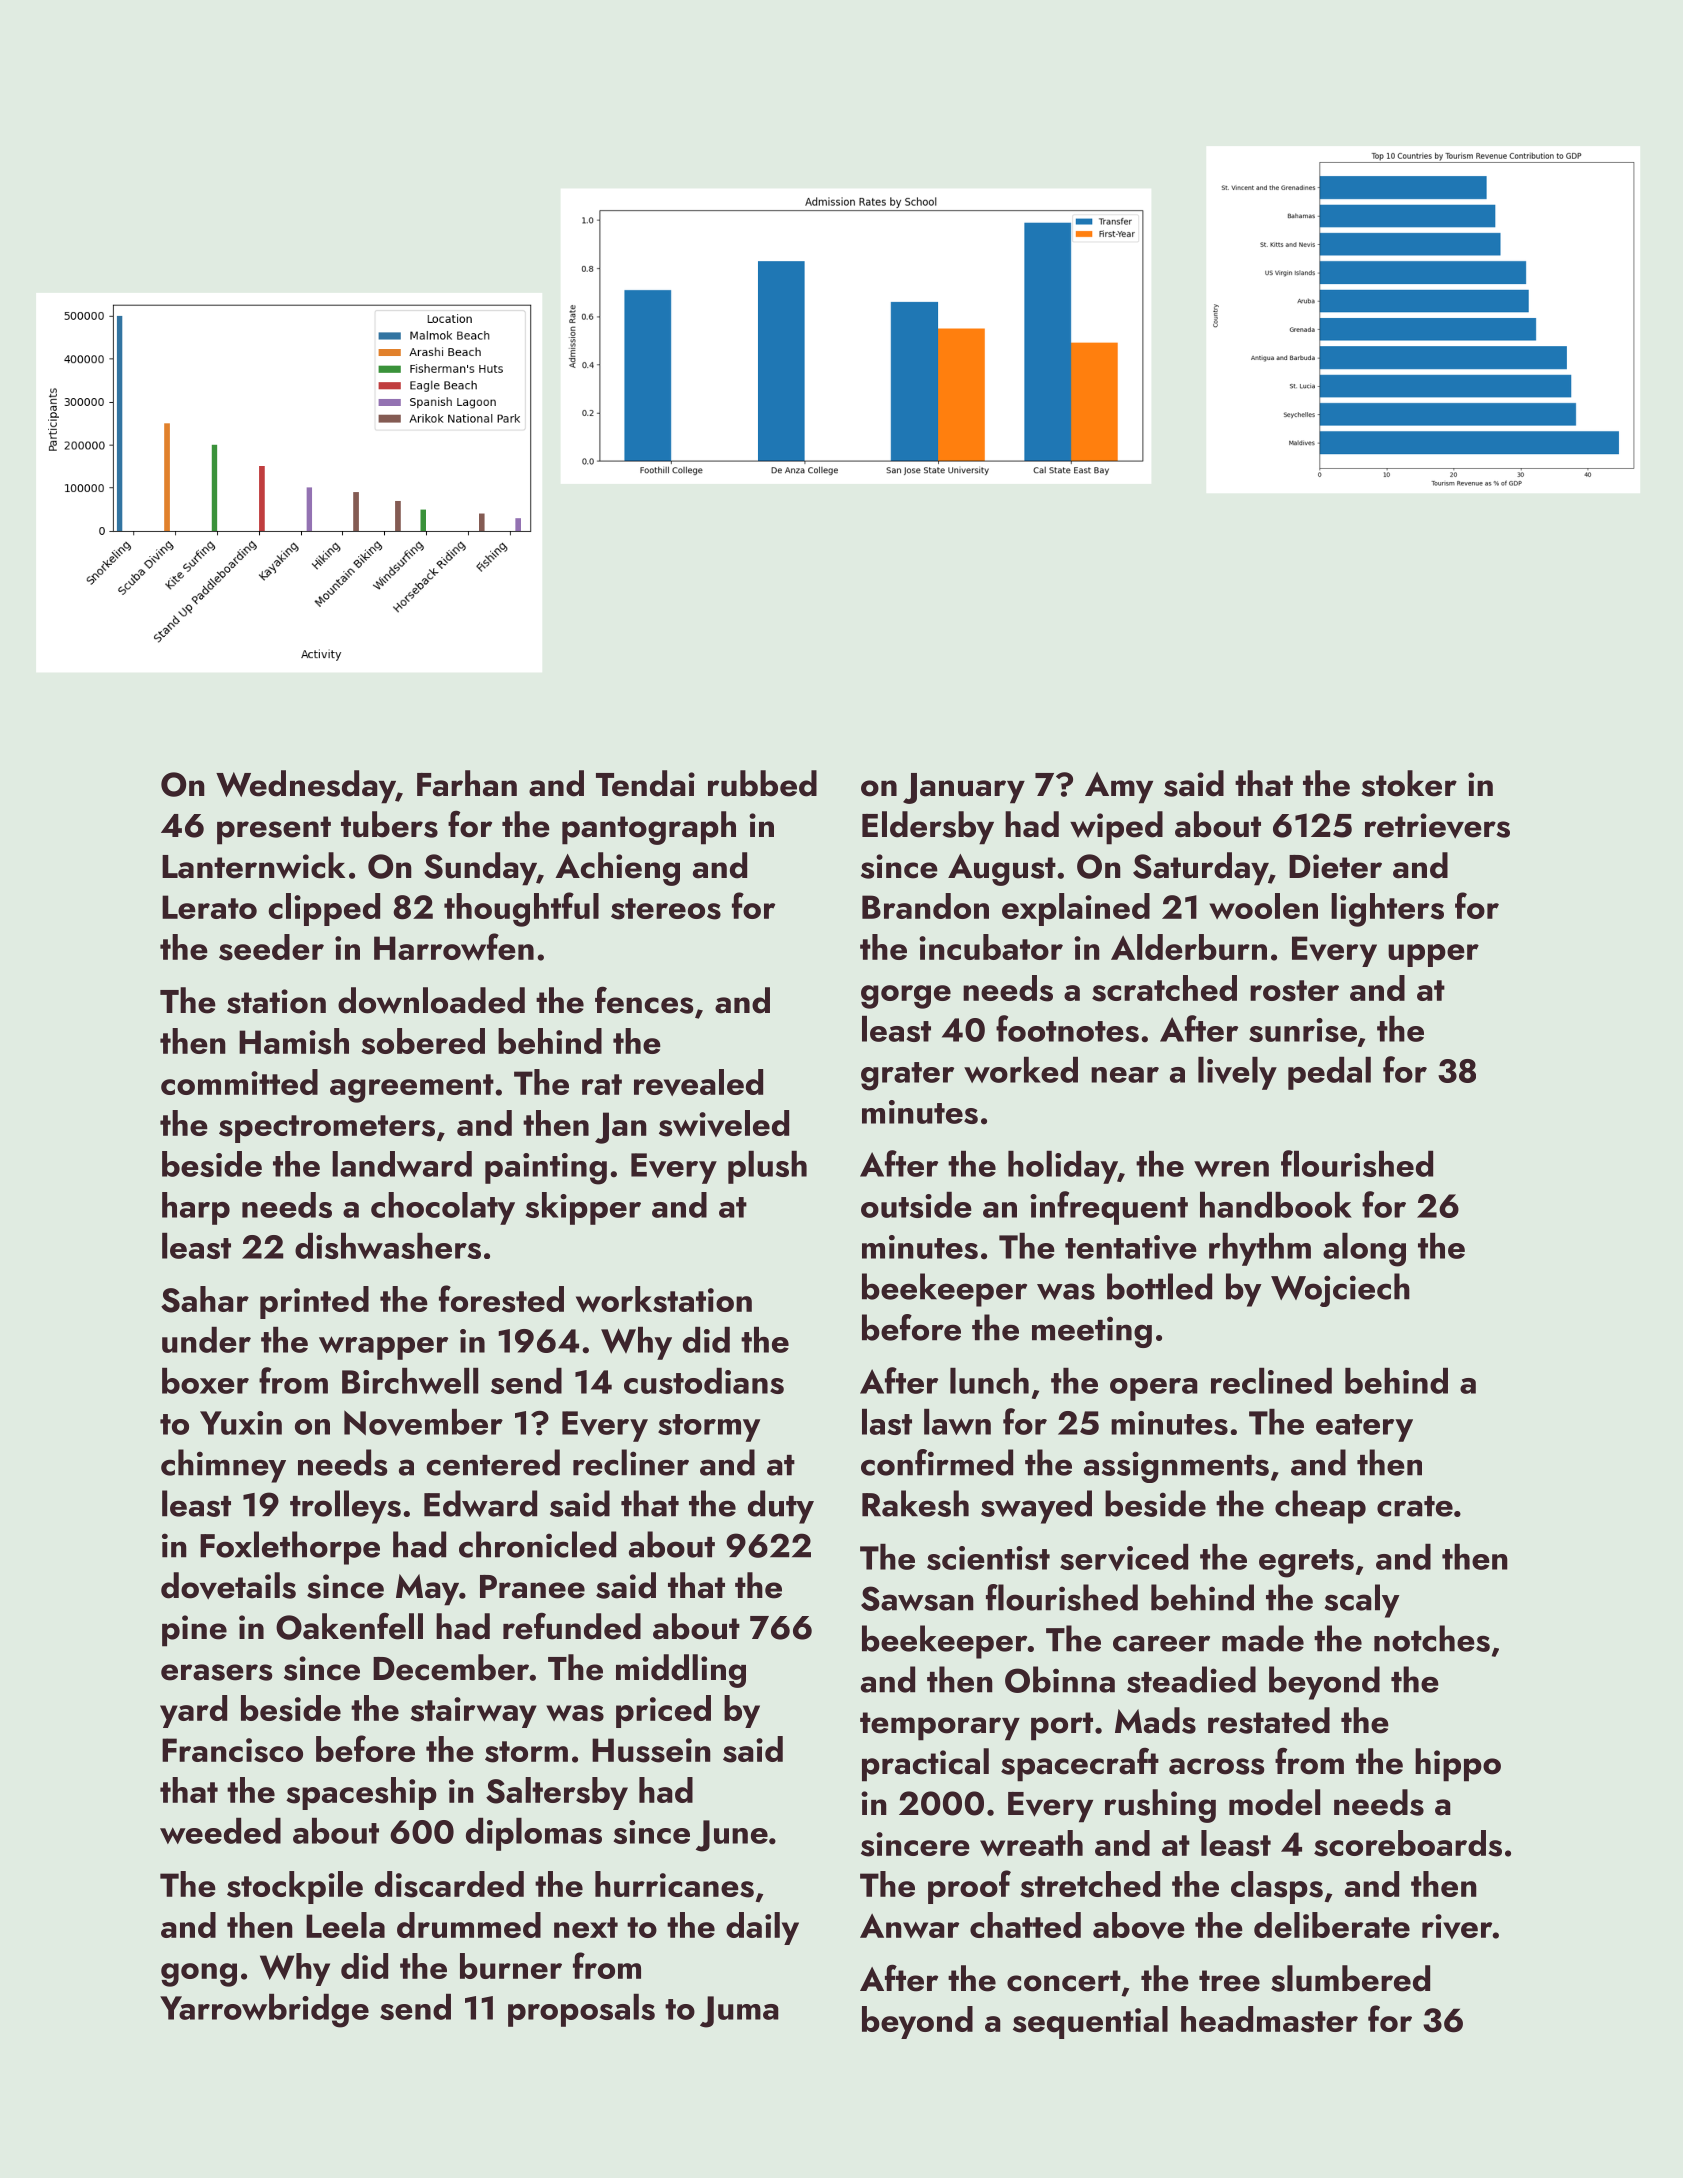 The height and width of the screenshot is (2178, 1683). Describe the element at coordinates (762, 783) in the screenshot. I see `rubbed` at that location.
